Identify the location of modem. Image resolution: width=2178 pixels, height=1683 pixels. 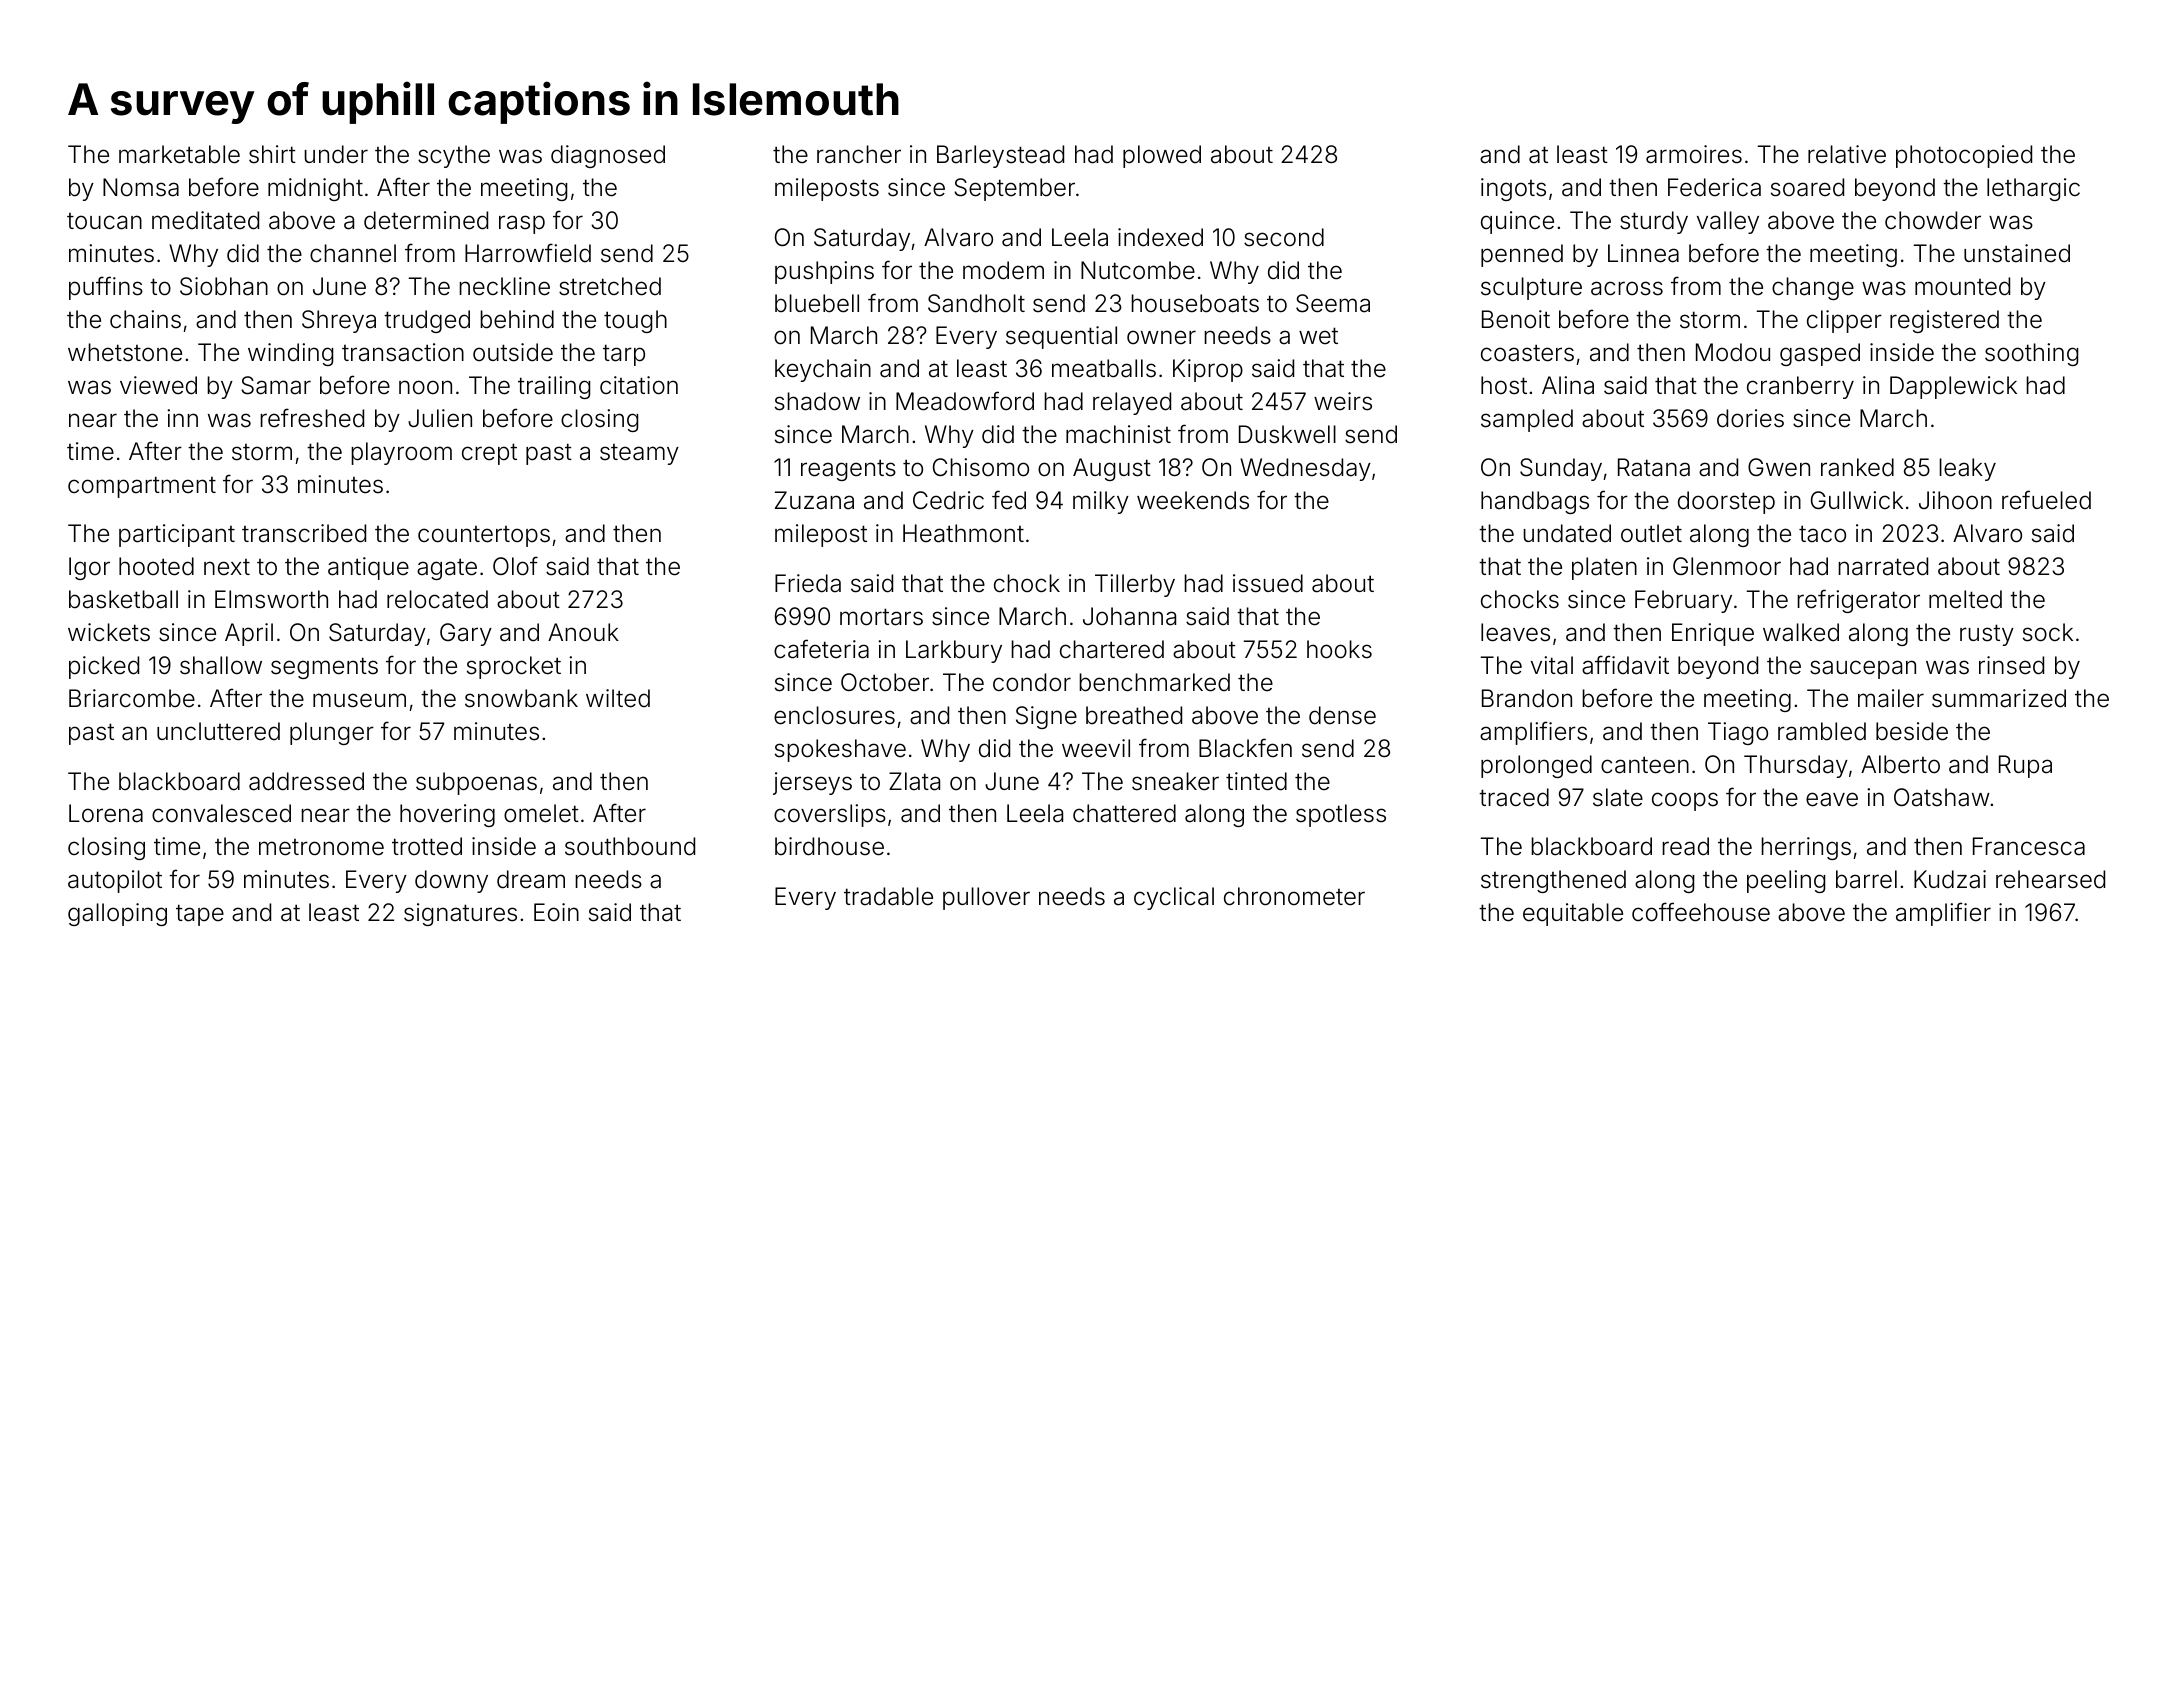
(1003, 270).
